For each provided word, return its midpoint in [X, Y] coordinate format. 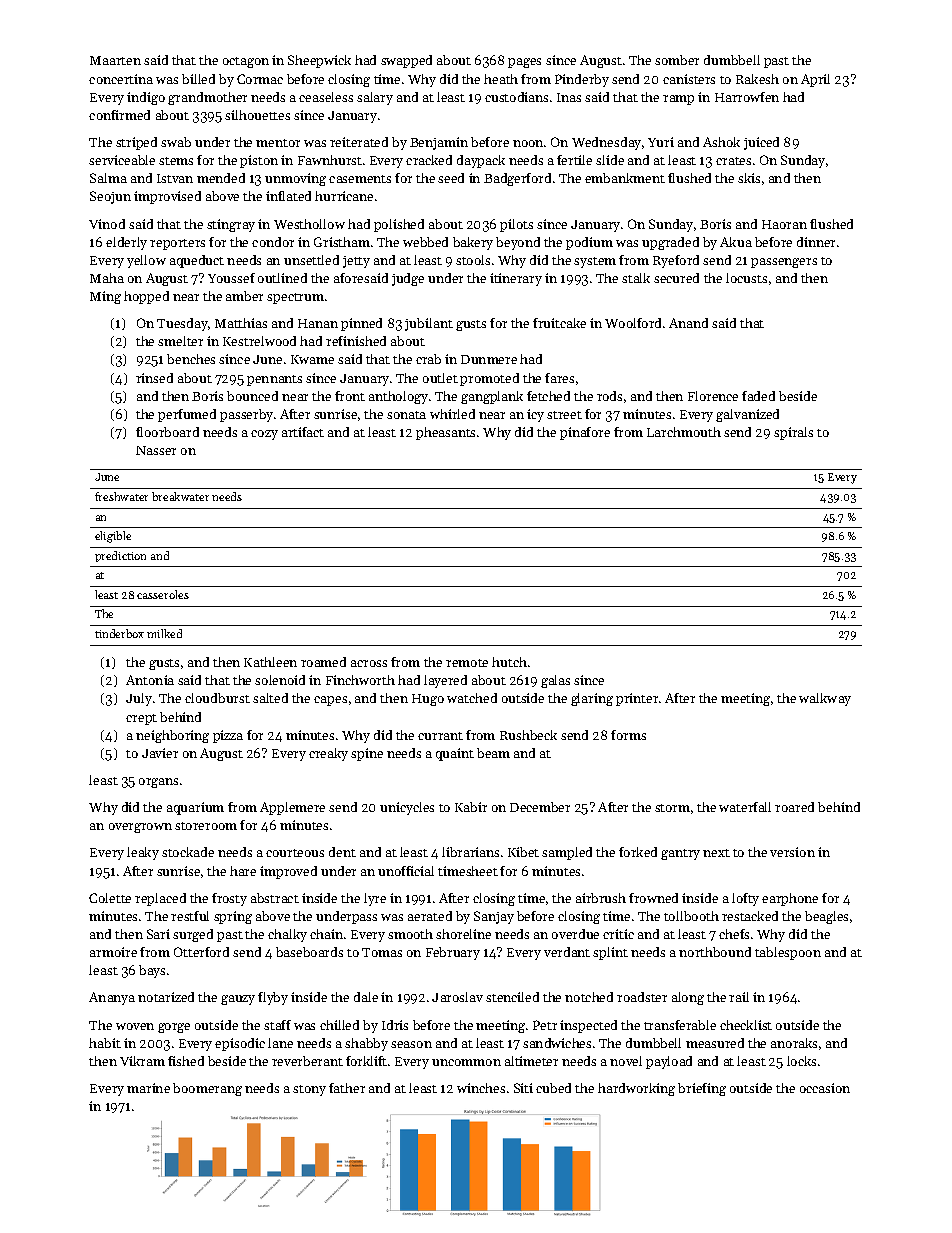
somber [677, 60]
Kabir [471, 807]
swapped [406, 61]
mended [221, 178]
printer [637, 699]
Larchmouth [684, 432]
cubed [553, 1088]
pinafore [585, 433]
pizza [228, 736]
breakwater [180, 496]
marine [148, 1088]
